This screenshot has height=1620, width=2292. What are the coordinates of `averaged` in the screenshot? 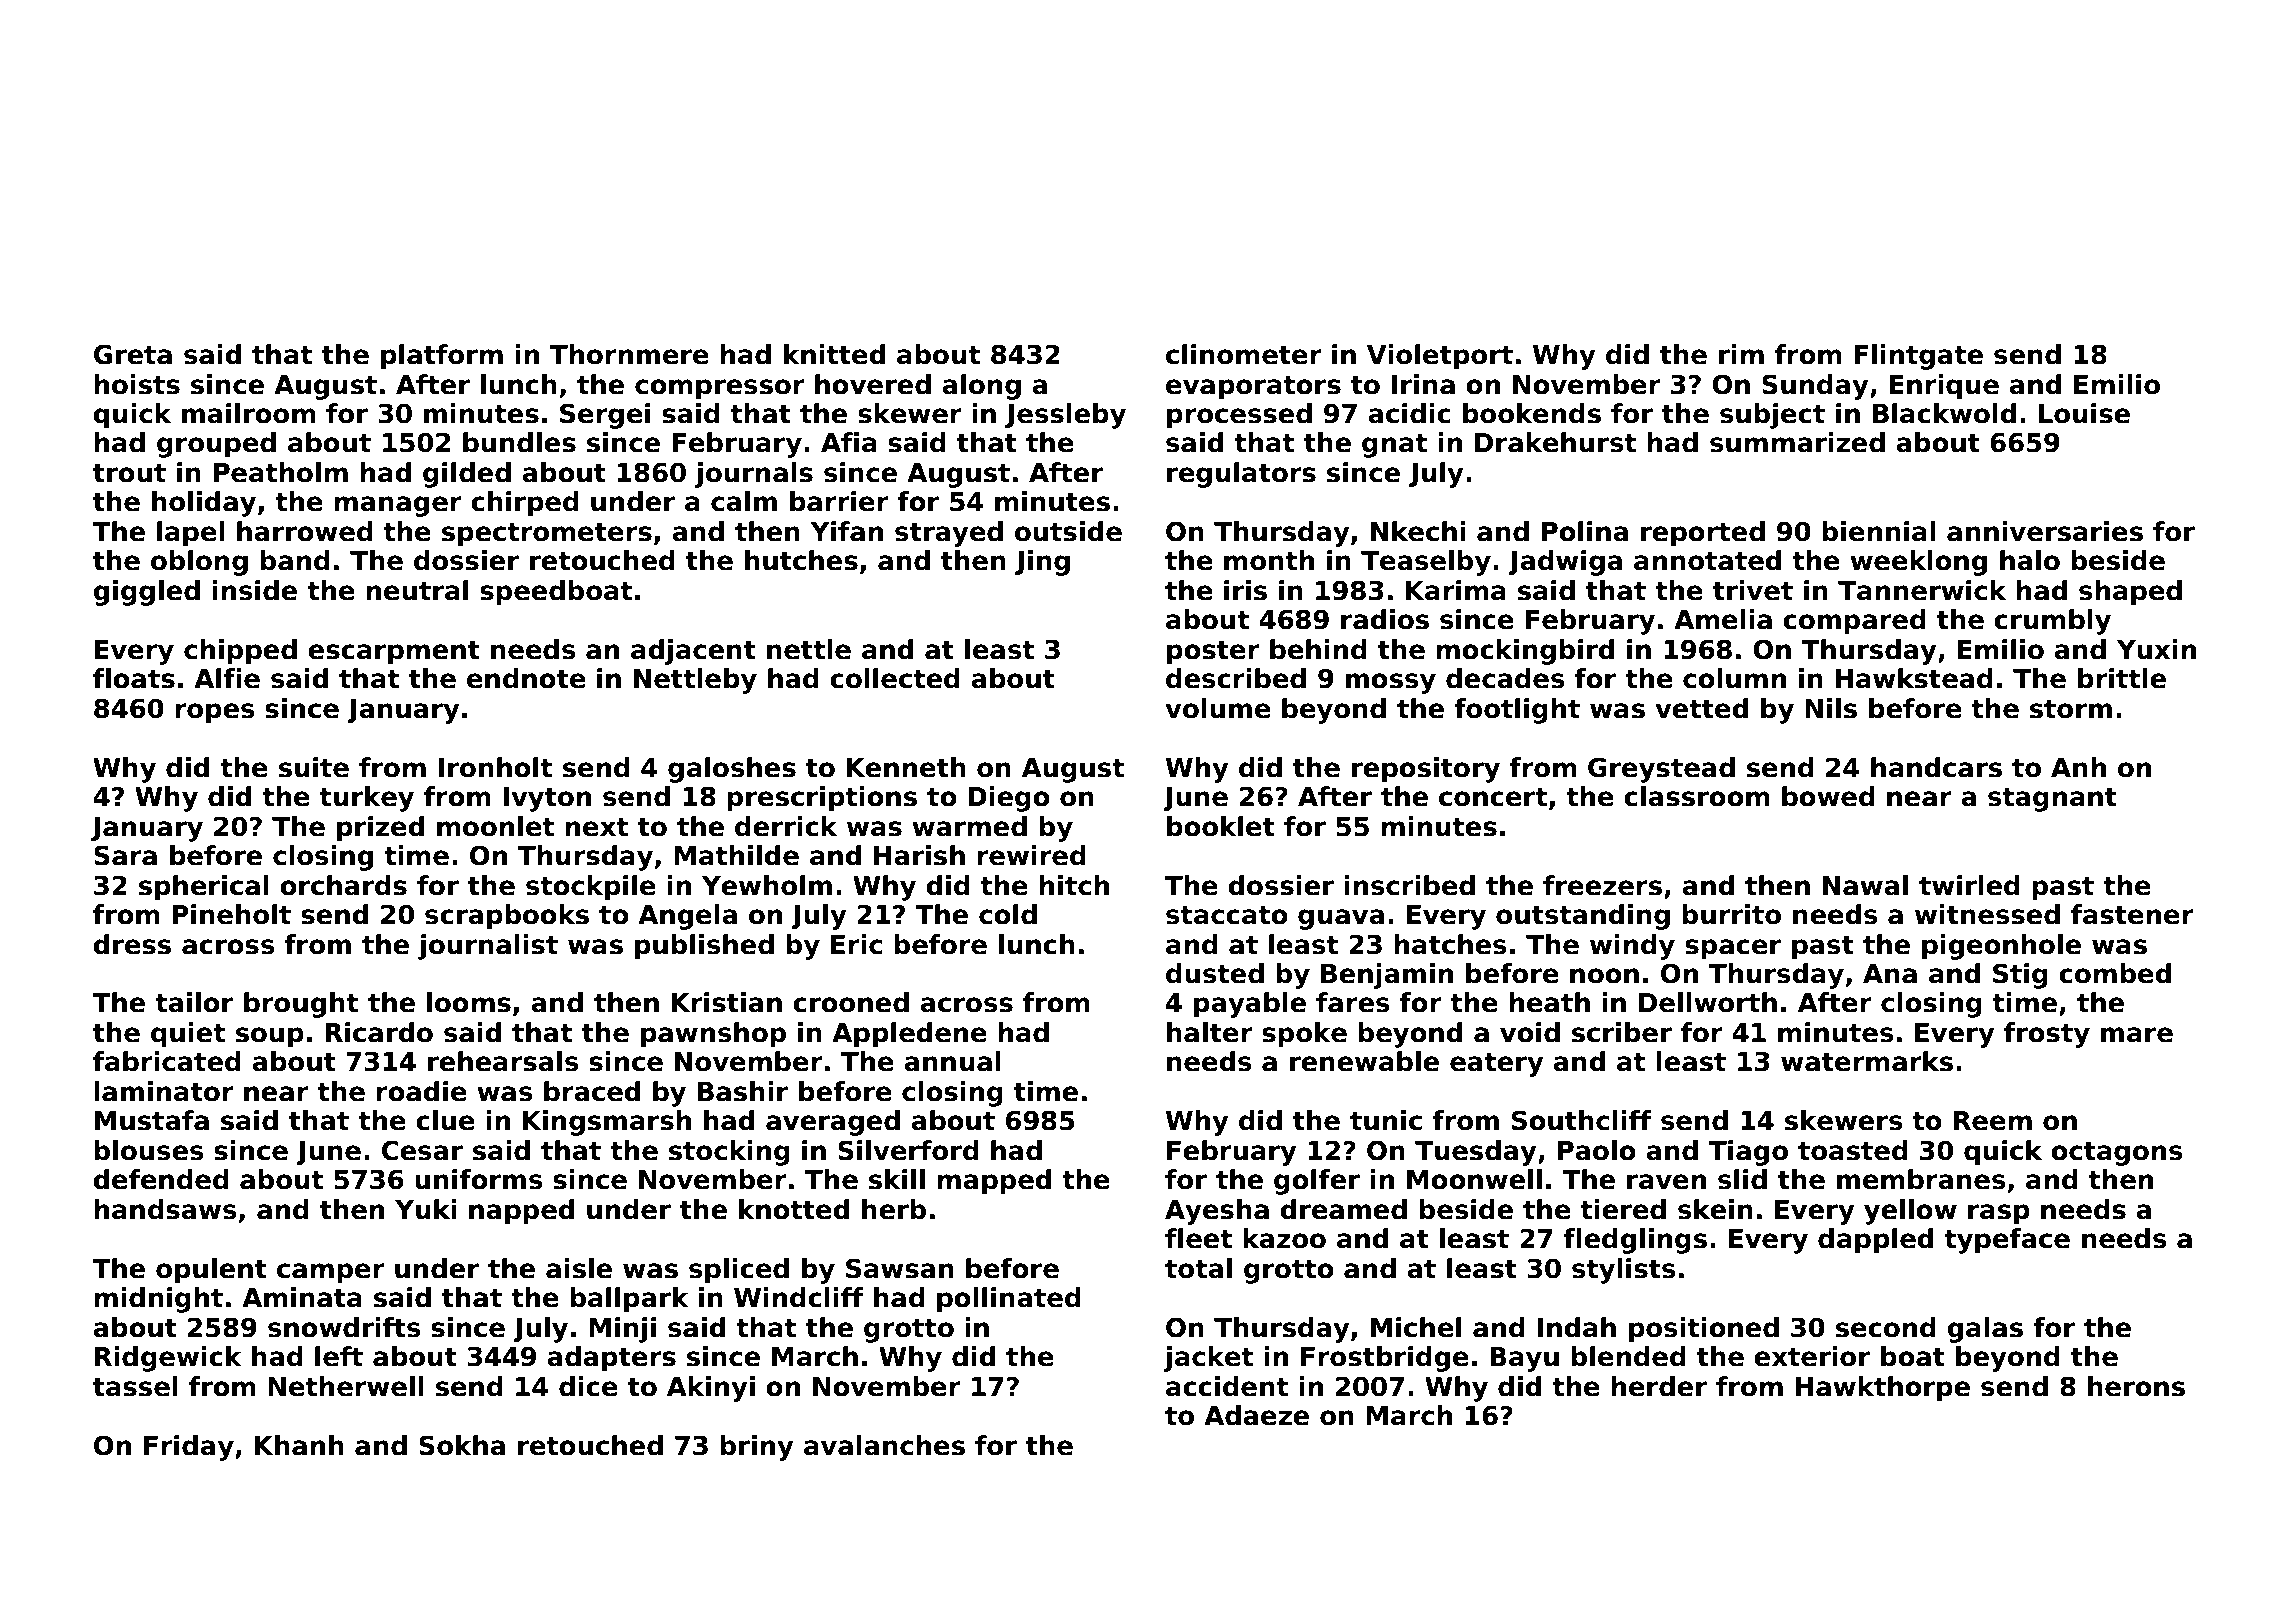 It's located at (833, 1123).
